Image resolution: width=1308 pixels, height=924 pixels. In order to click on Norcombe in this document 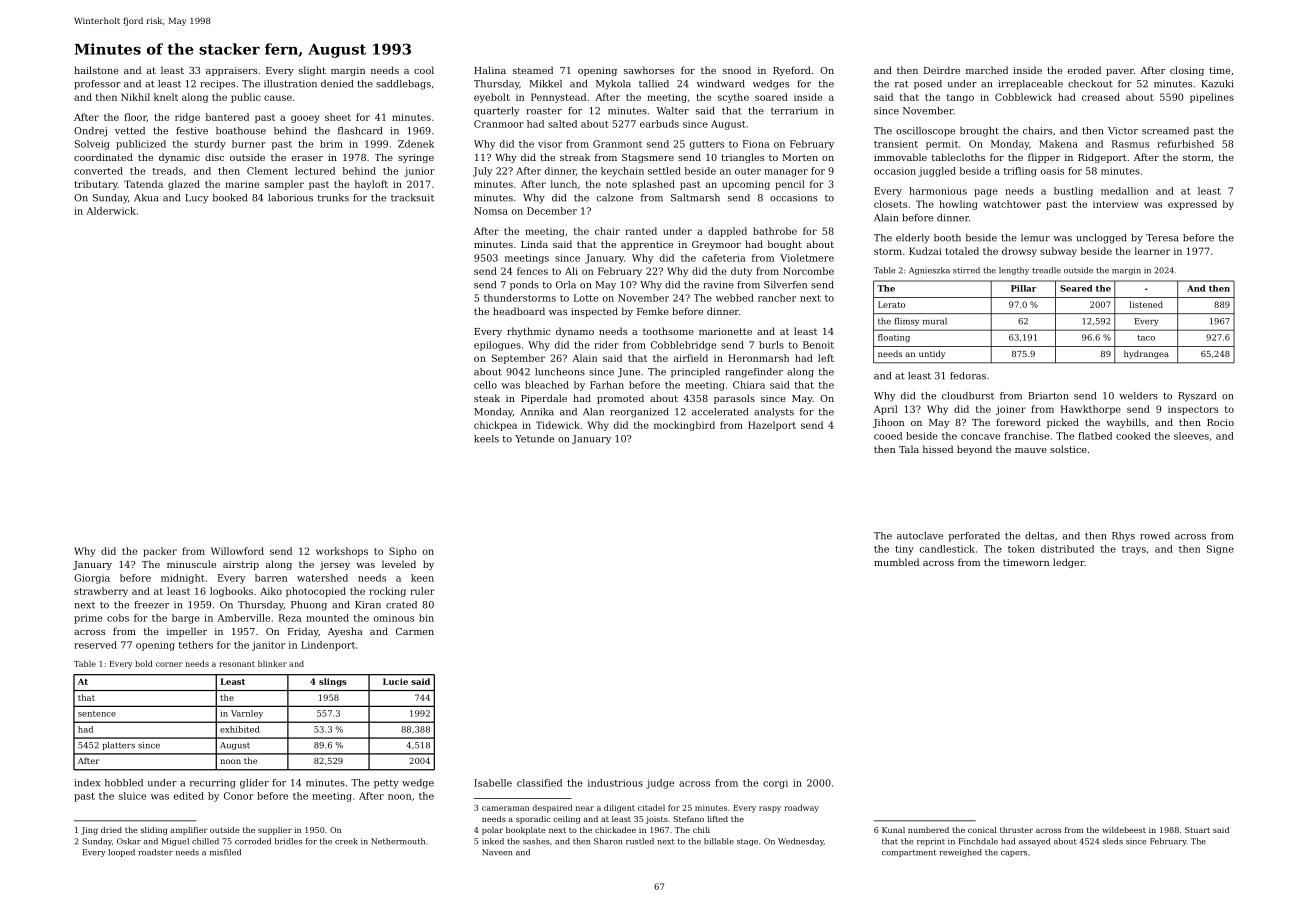, I will do `click(808, 271)`.
